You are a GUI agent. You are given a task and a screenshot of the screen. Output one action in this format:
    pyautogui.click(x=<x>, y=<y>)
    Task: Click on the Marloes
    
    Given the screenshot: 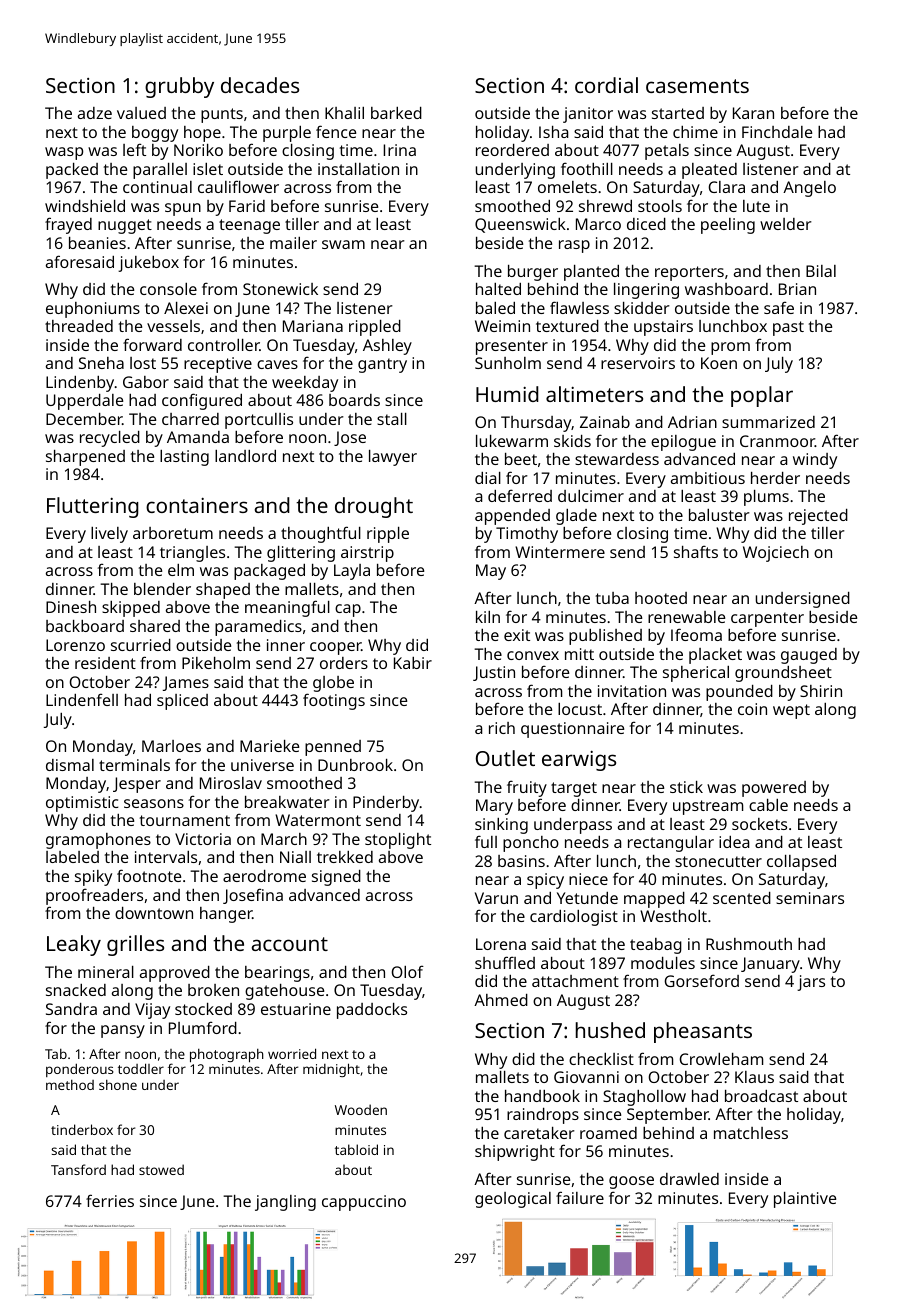 What is the action you would take?
    pyautogui.click(x=171, y=746)
